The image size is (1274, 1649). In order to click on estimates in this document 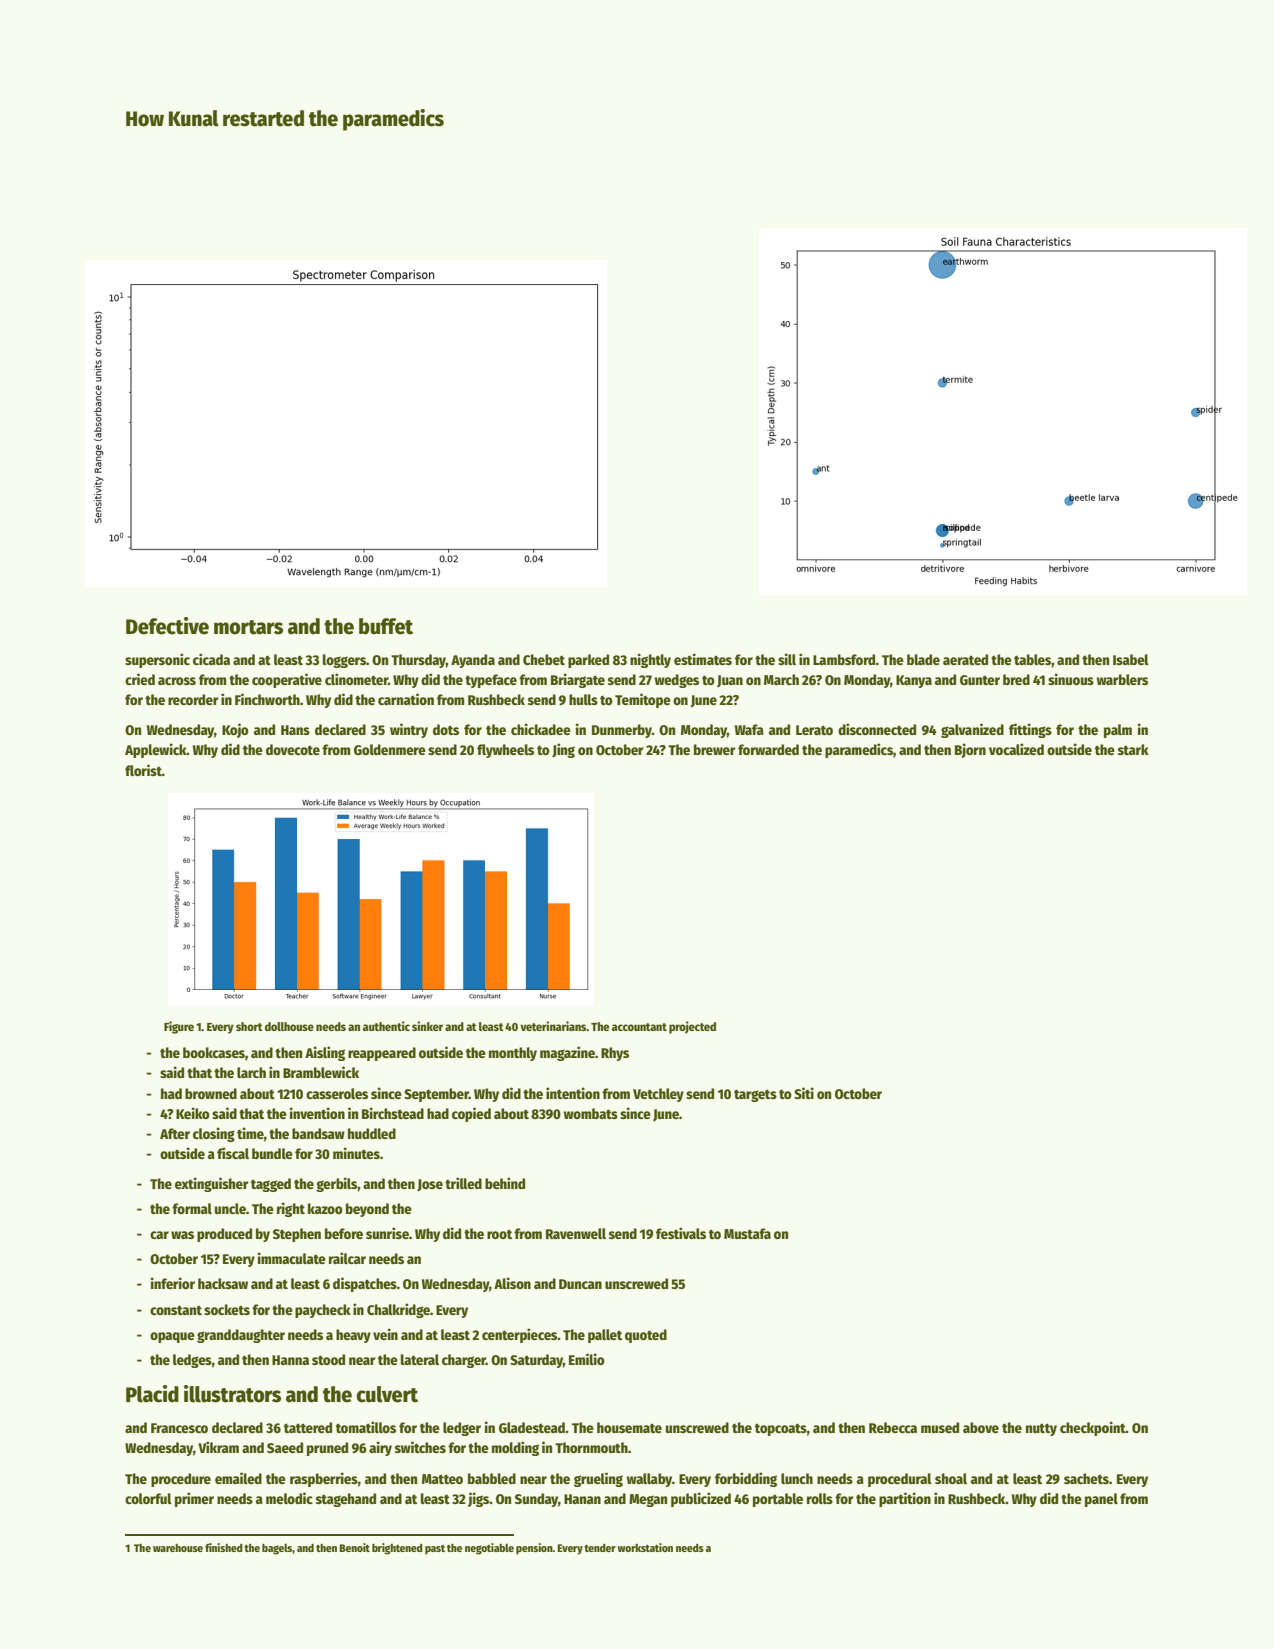, I will do `click(703, 659)`.
